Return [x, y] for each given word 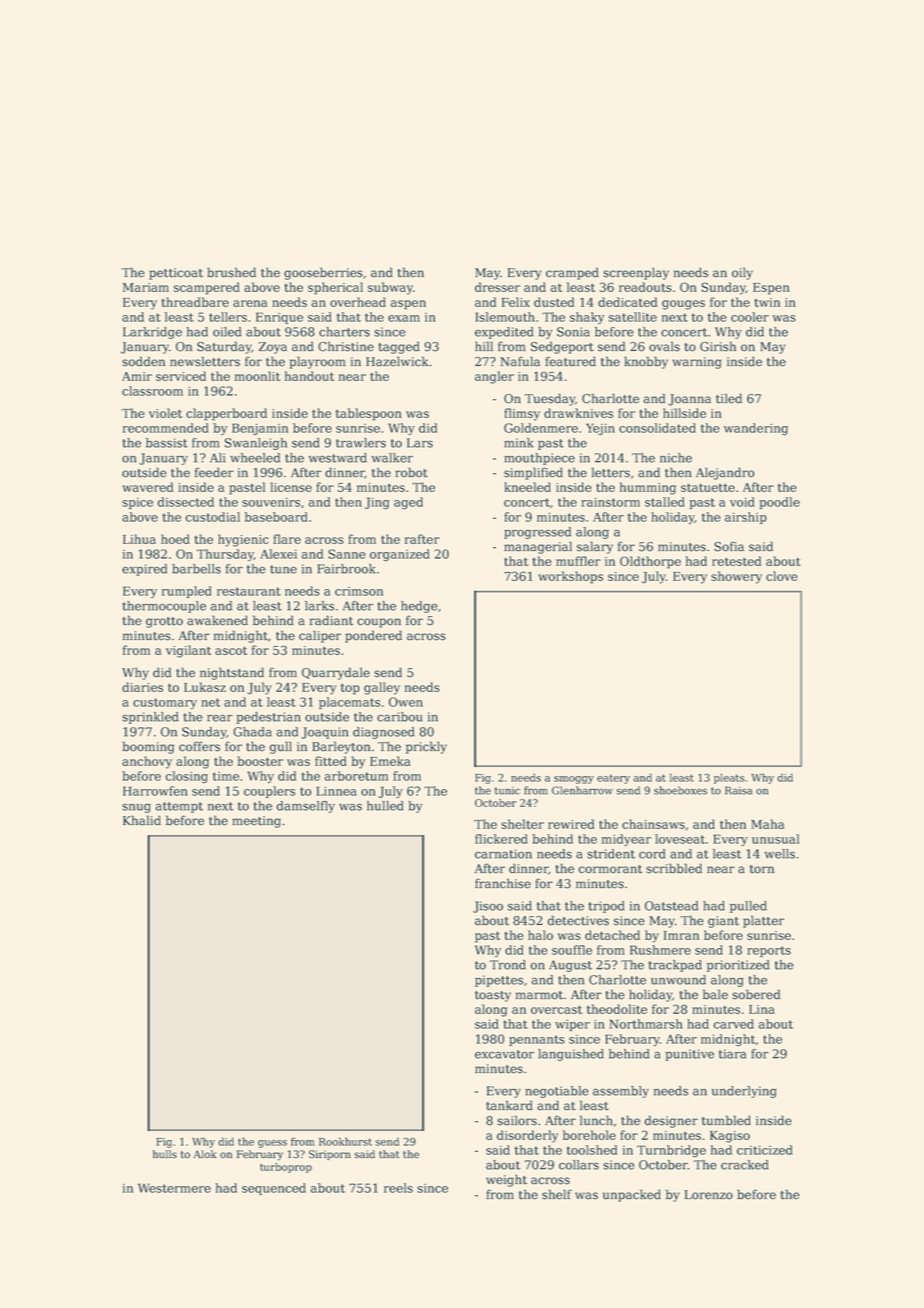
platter [763, 921]
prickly [426, 747]
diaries [142, 687]
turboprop [286, 1168]
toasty [493, 996]
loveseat [680, 839]
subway [390, 288]
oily [742, 273]
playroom [317, 362]
